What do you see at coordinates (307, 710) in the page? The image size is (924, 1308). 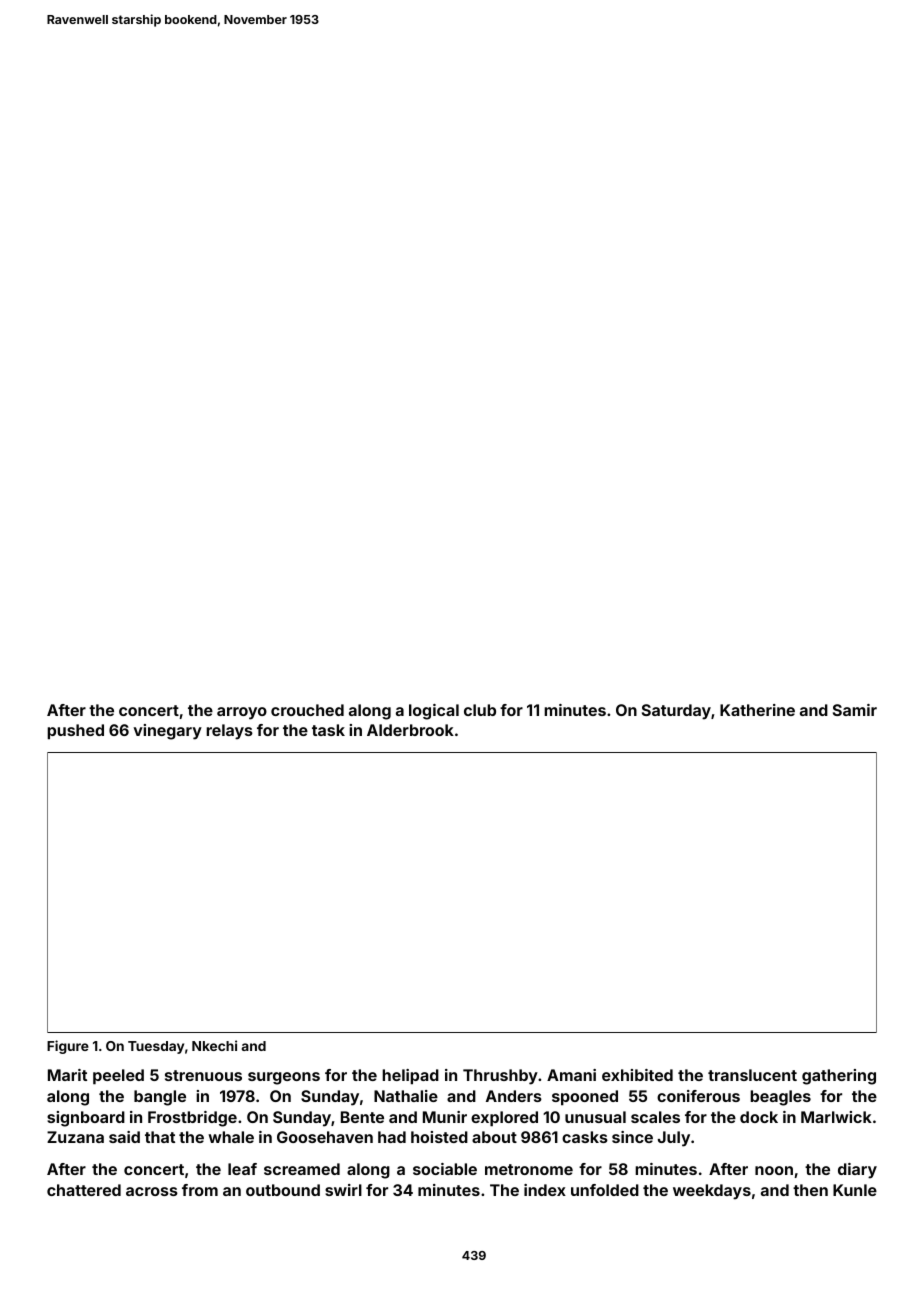 I see `crouched` at bounding box center [307, 710].
